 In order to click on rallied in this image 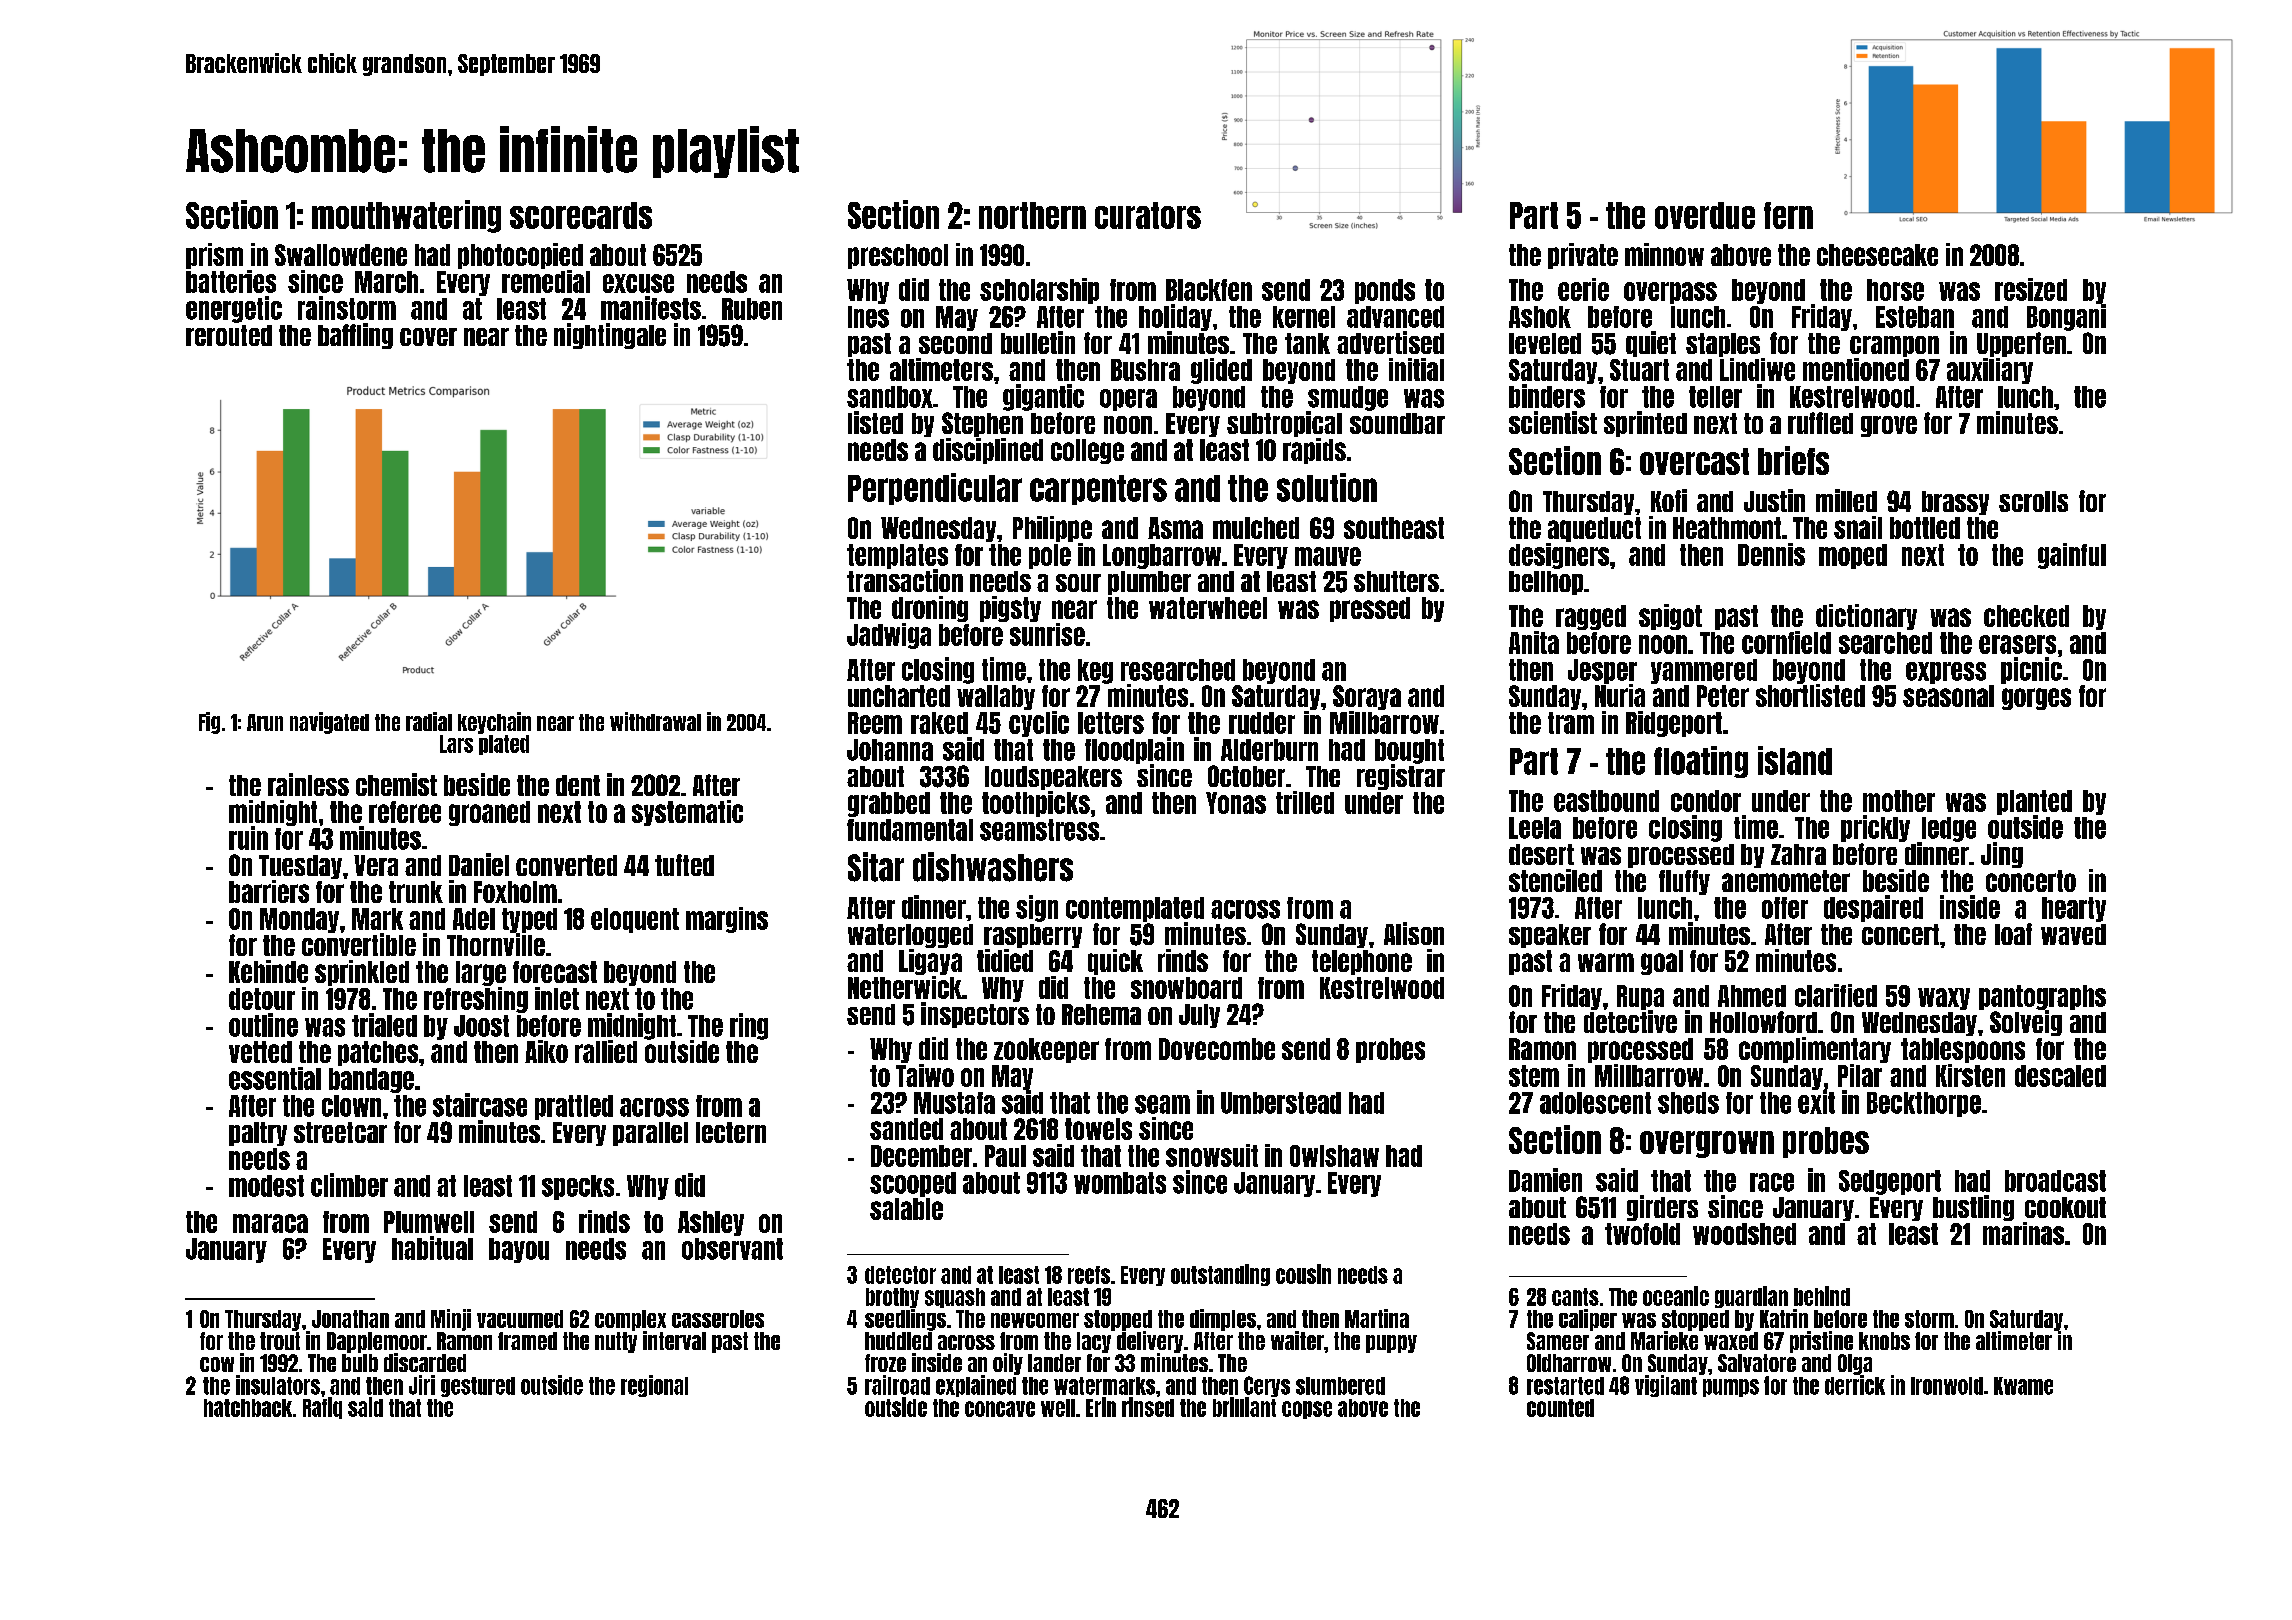, I will do `click(606, 1051)`.
